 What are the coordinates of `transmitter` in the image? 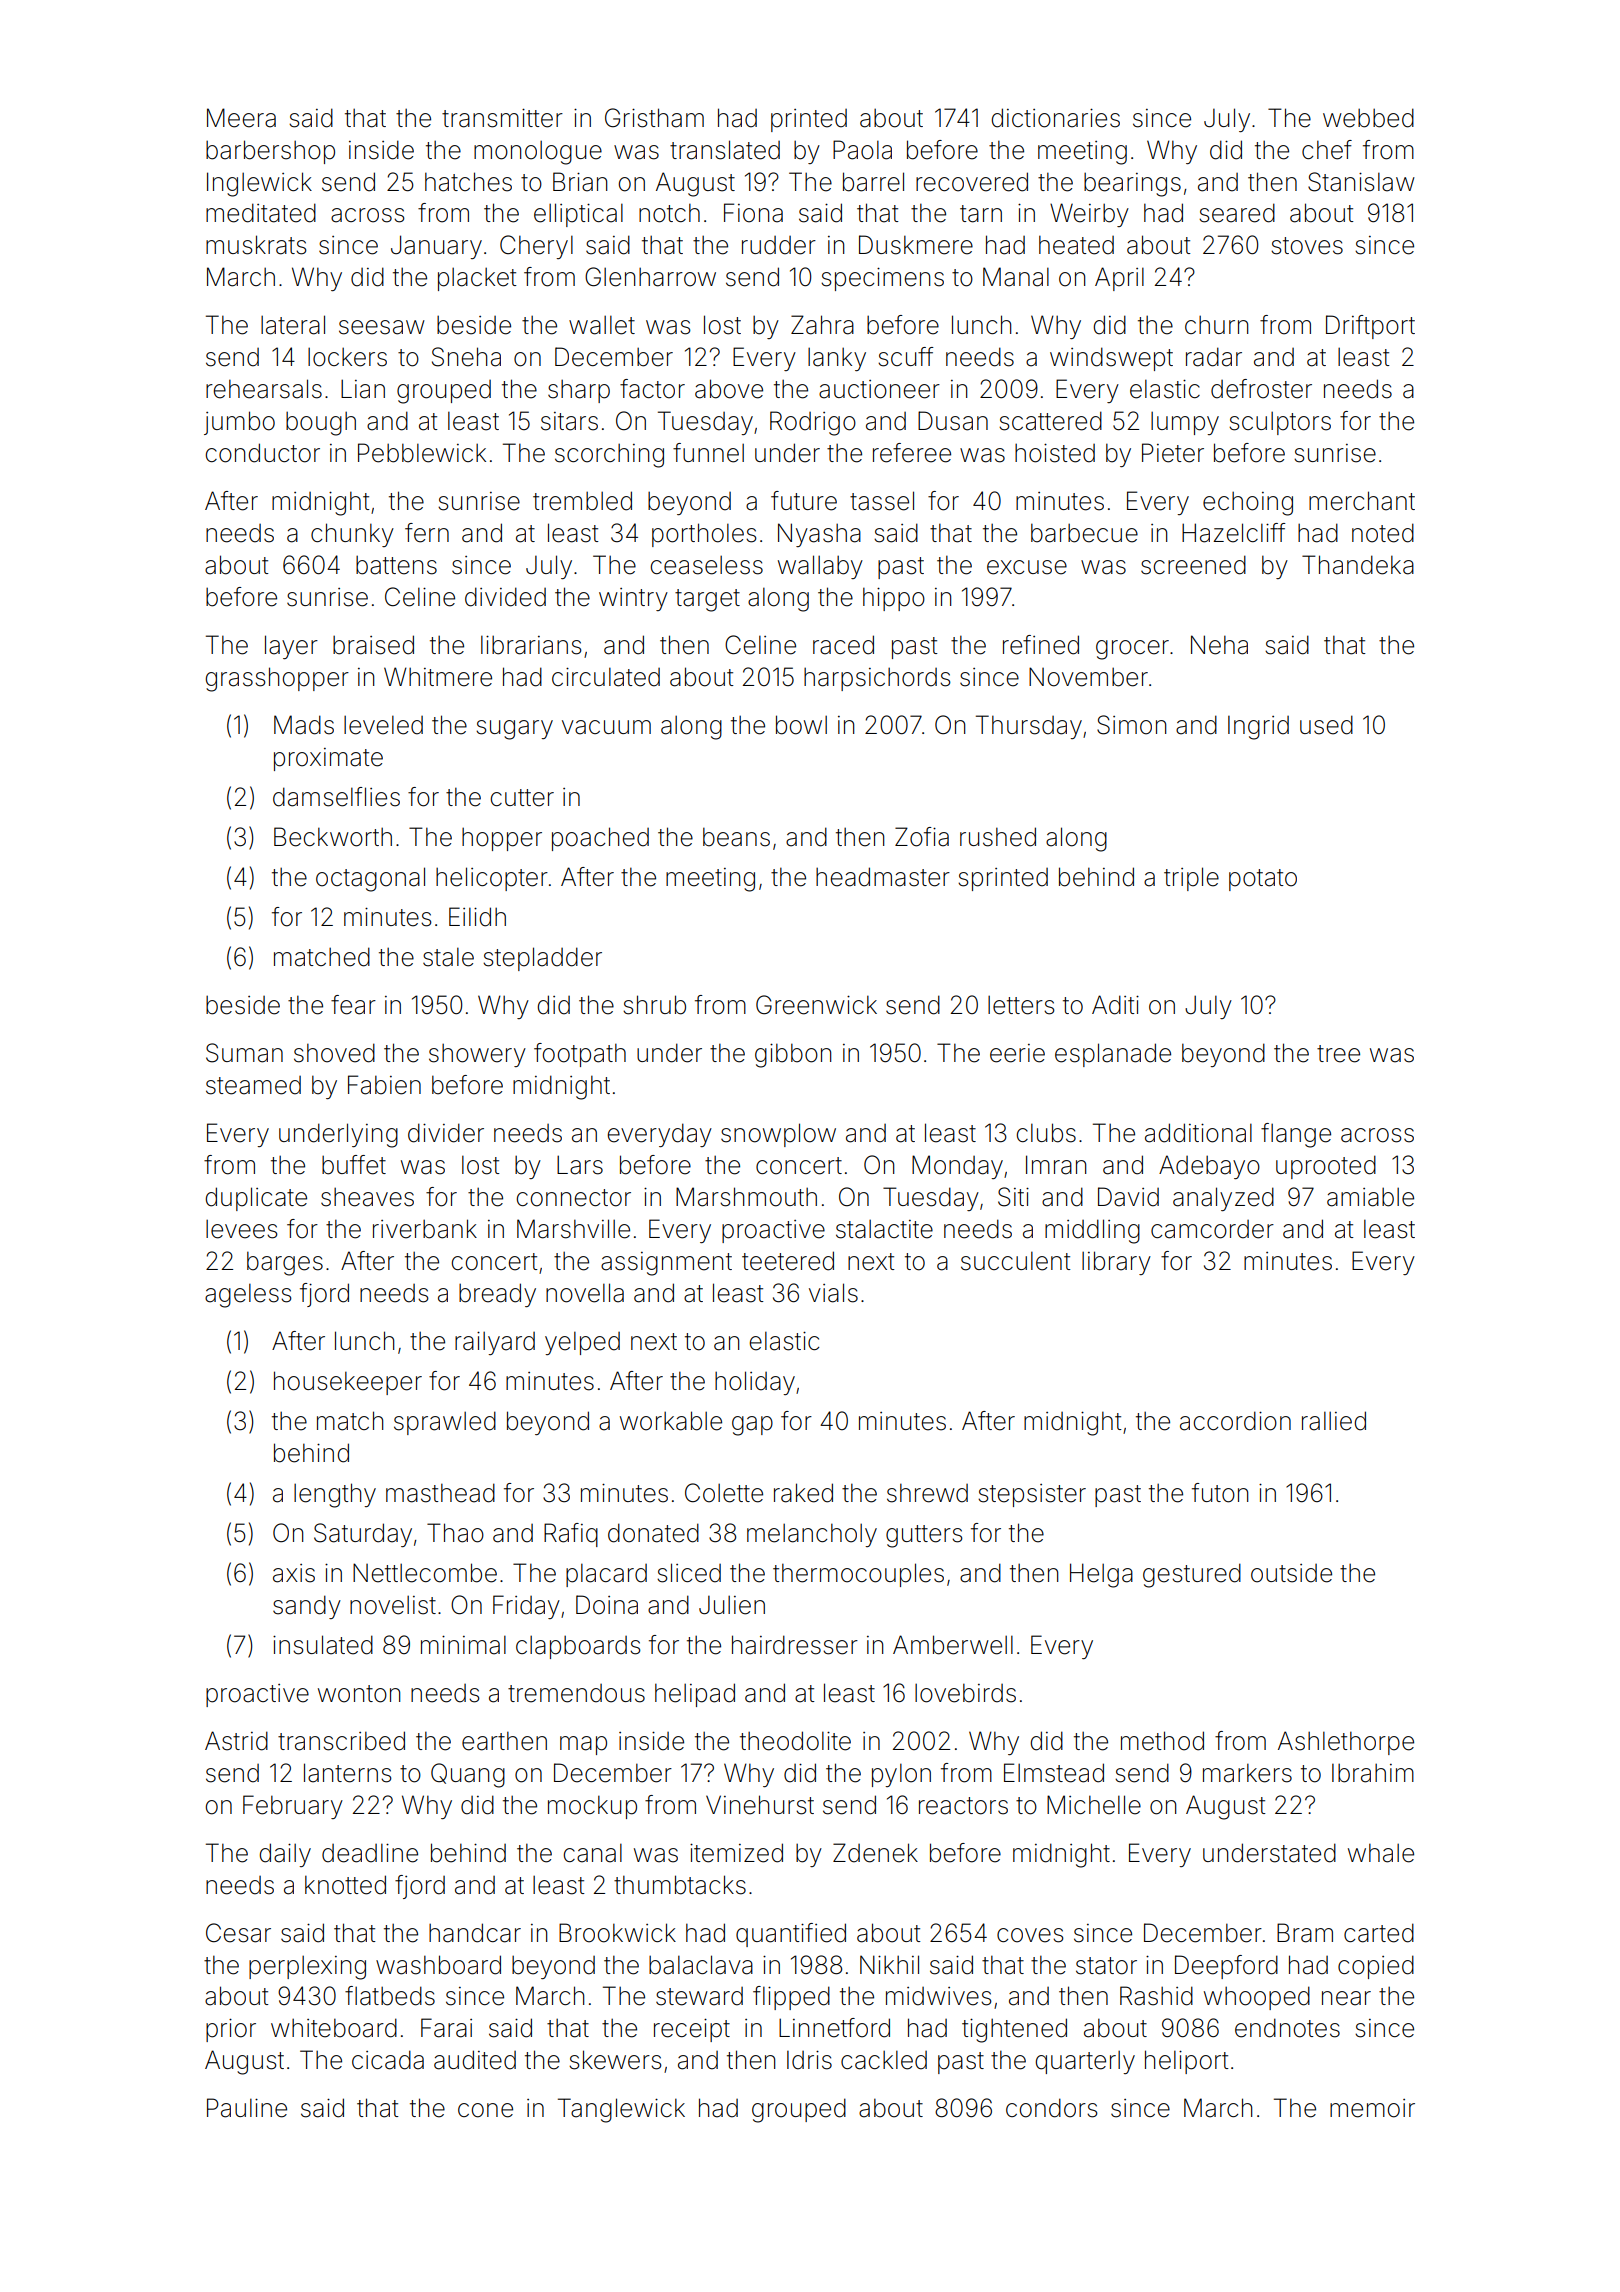 It's located at (502, 118).
